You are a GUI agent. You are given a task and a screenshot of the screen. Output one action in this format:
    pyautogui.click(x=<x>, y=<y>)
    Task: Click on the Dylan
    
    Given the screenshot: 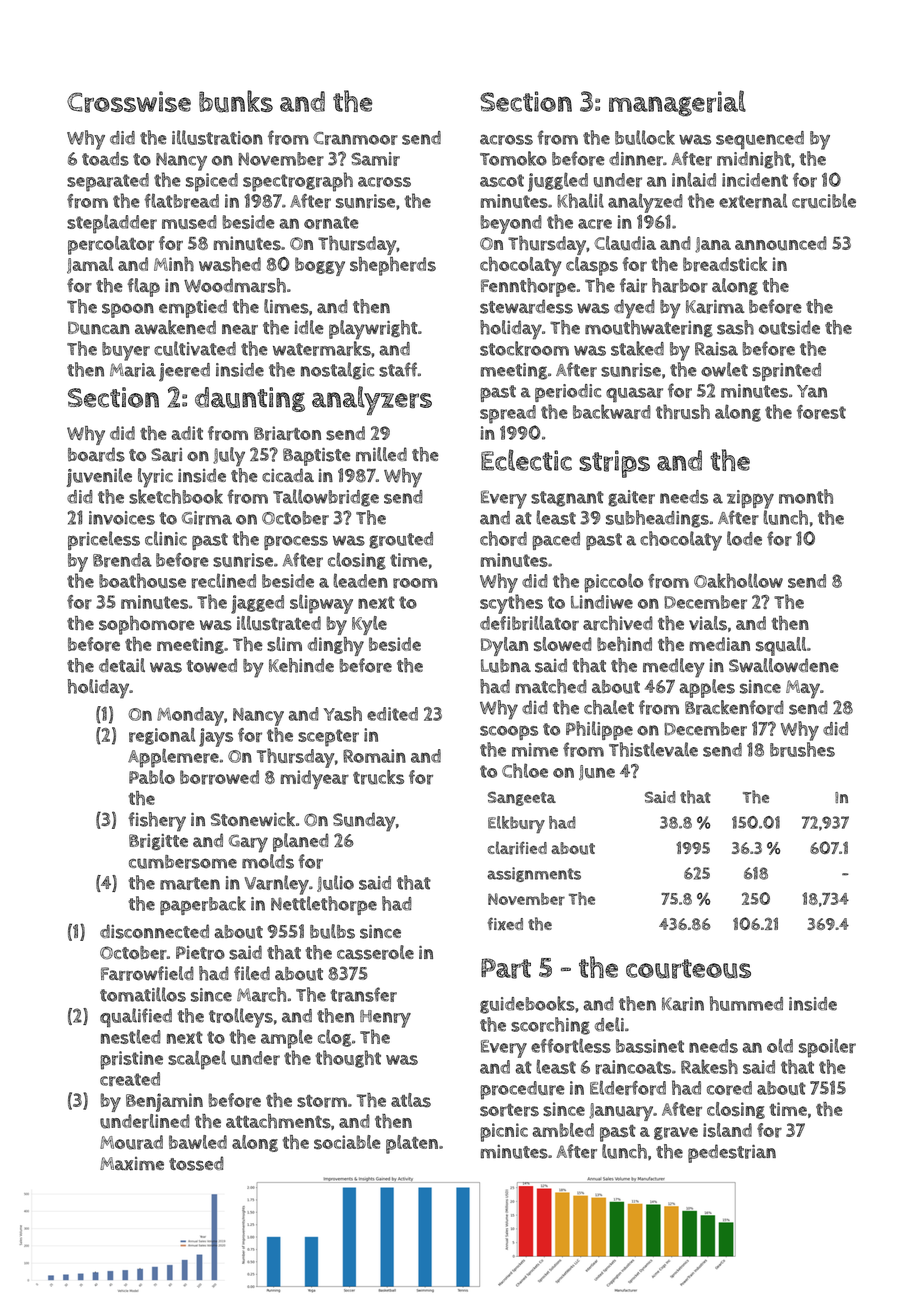 What is the action you would take?
    pyautogui.click(x=504, y=646)
